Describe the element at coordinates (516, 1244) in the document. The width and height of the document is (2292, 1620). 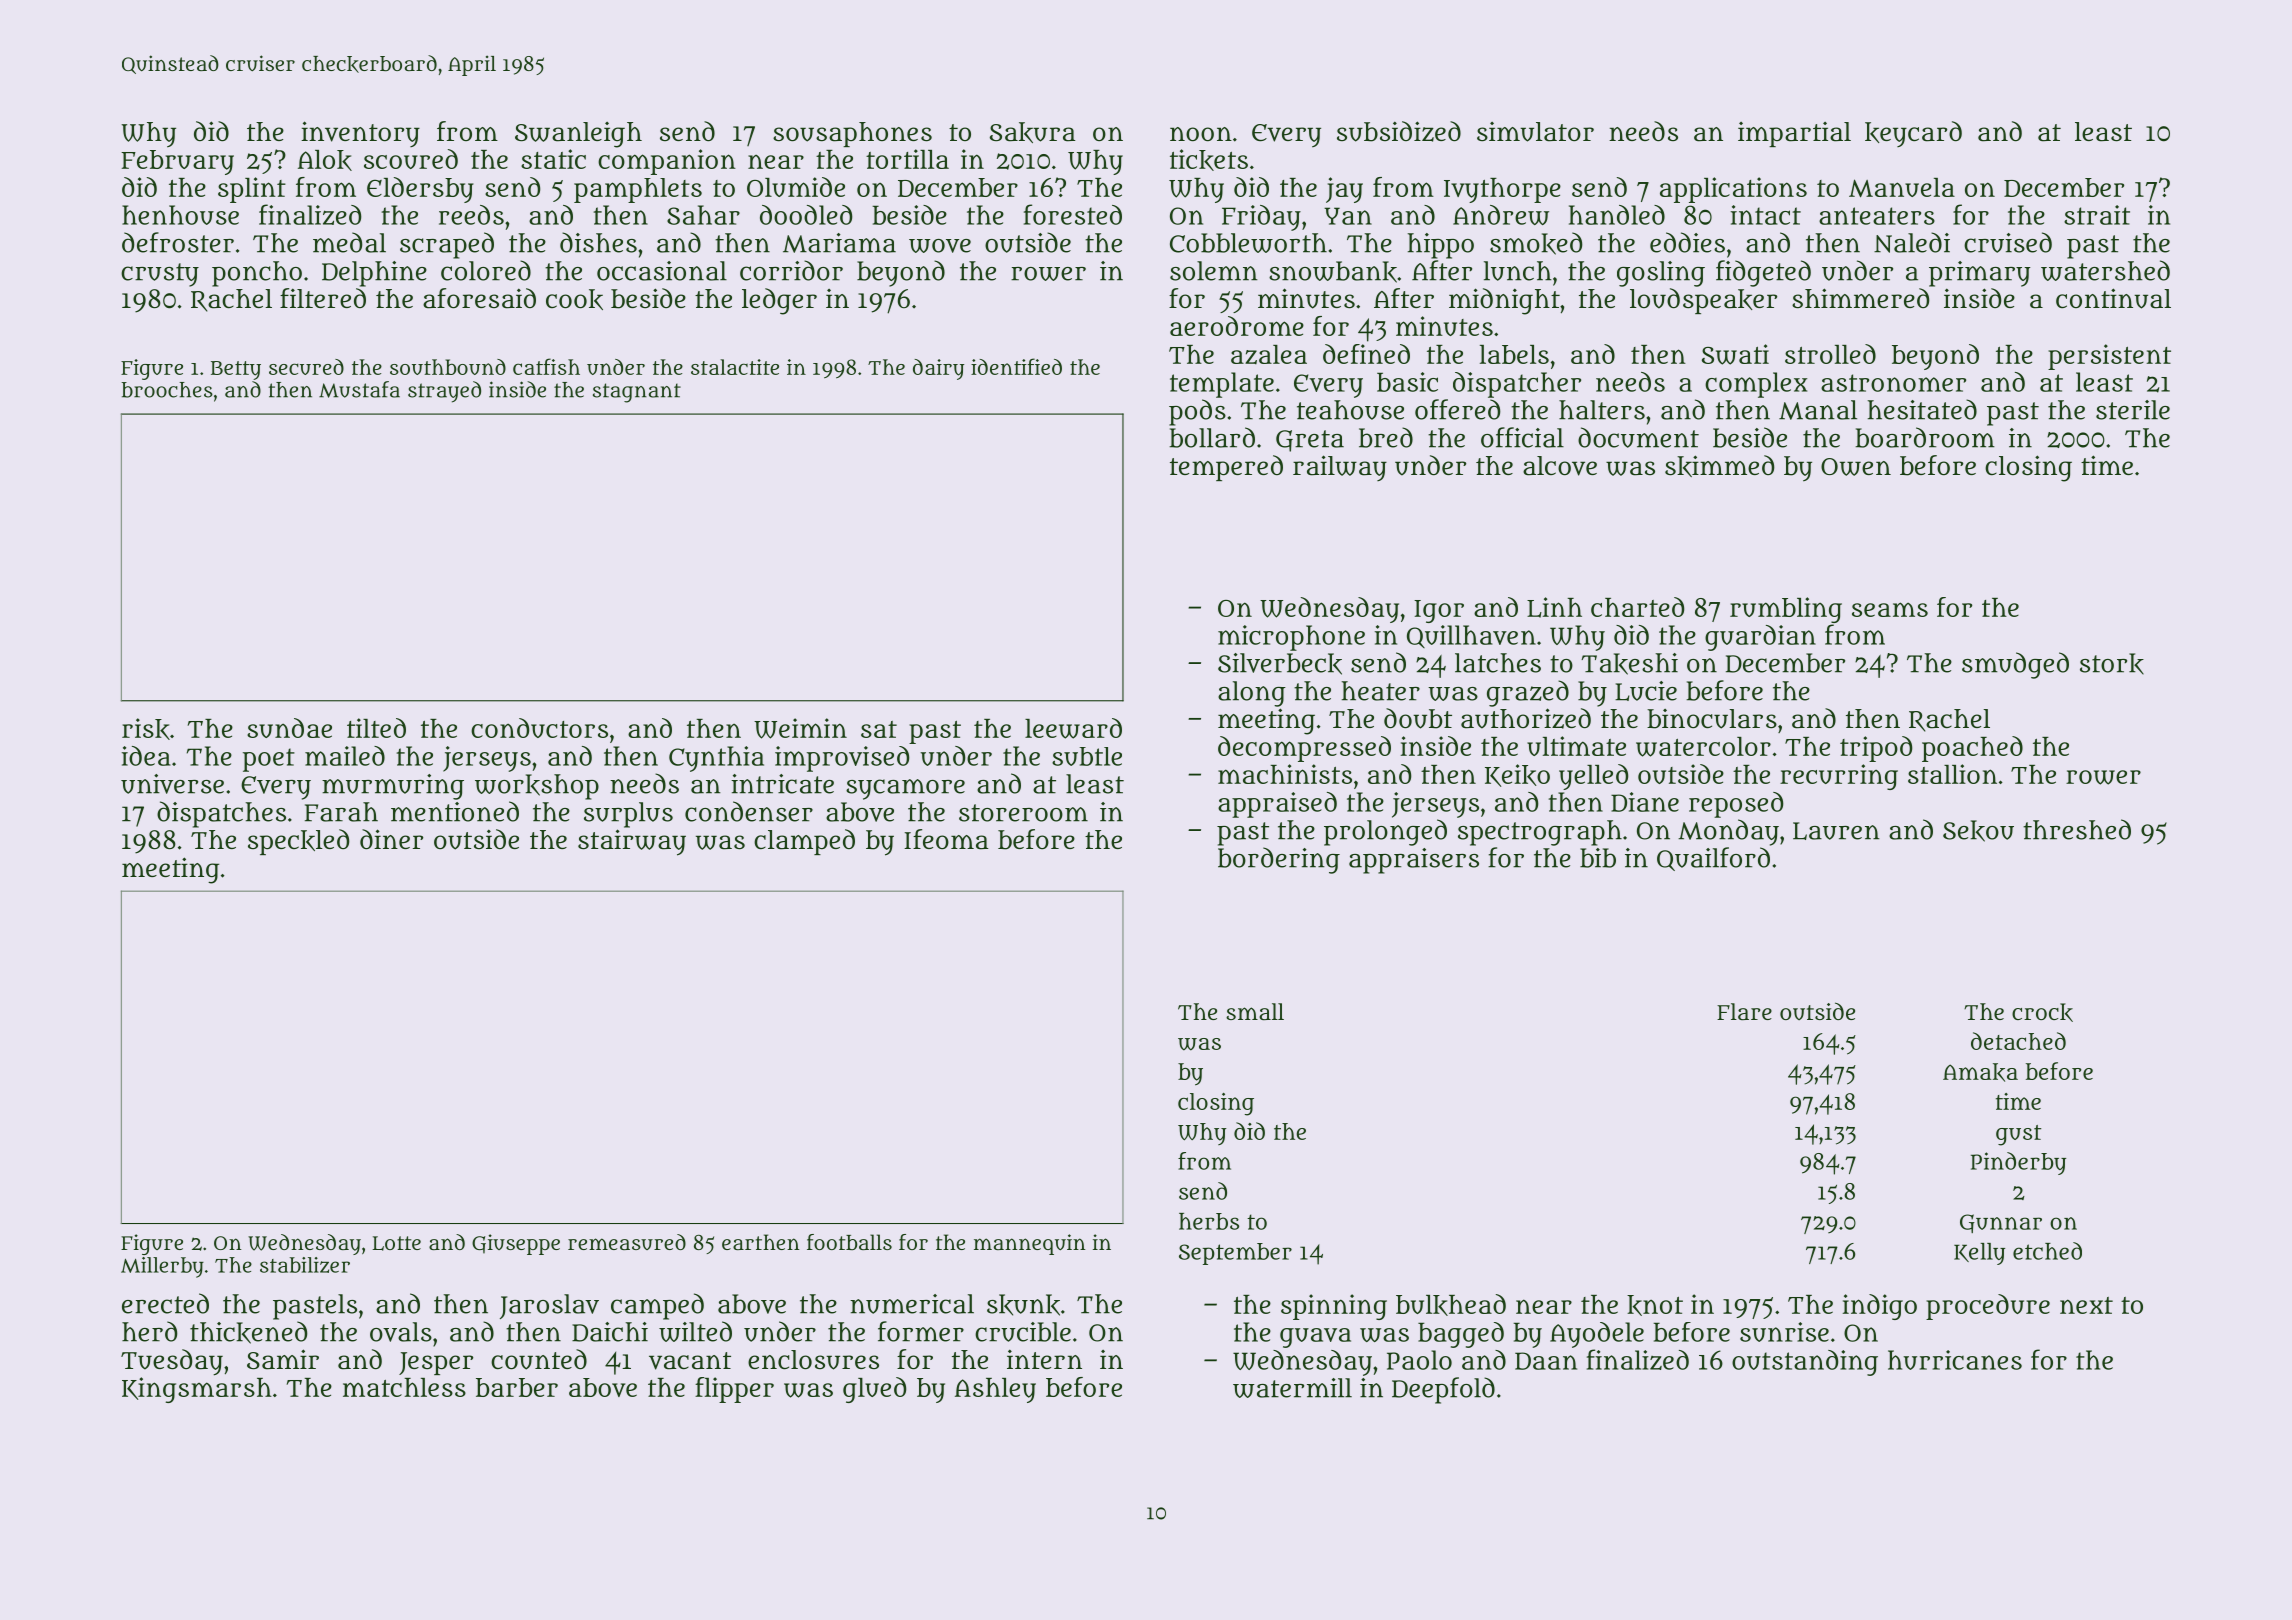
I see `Giuseppe` at that location.
